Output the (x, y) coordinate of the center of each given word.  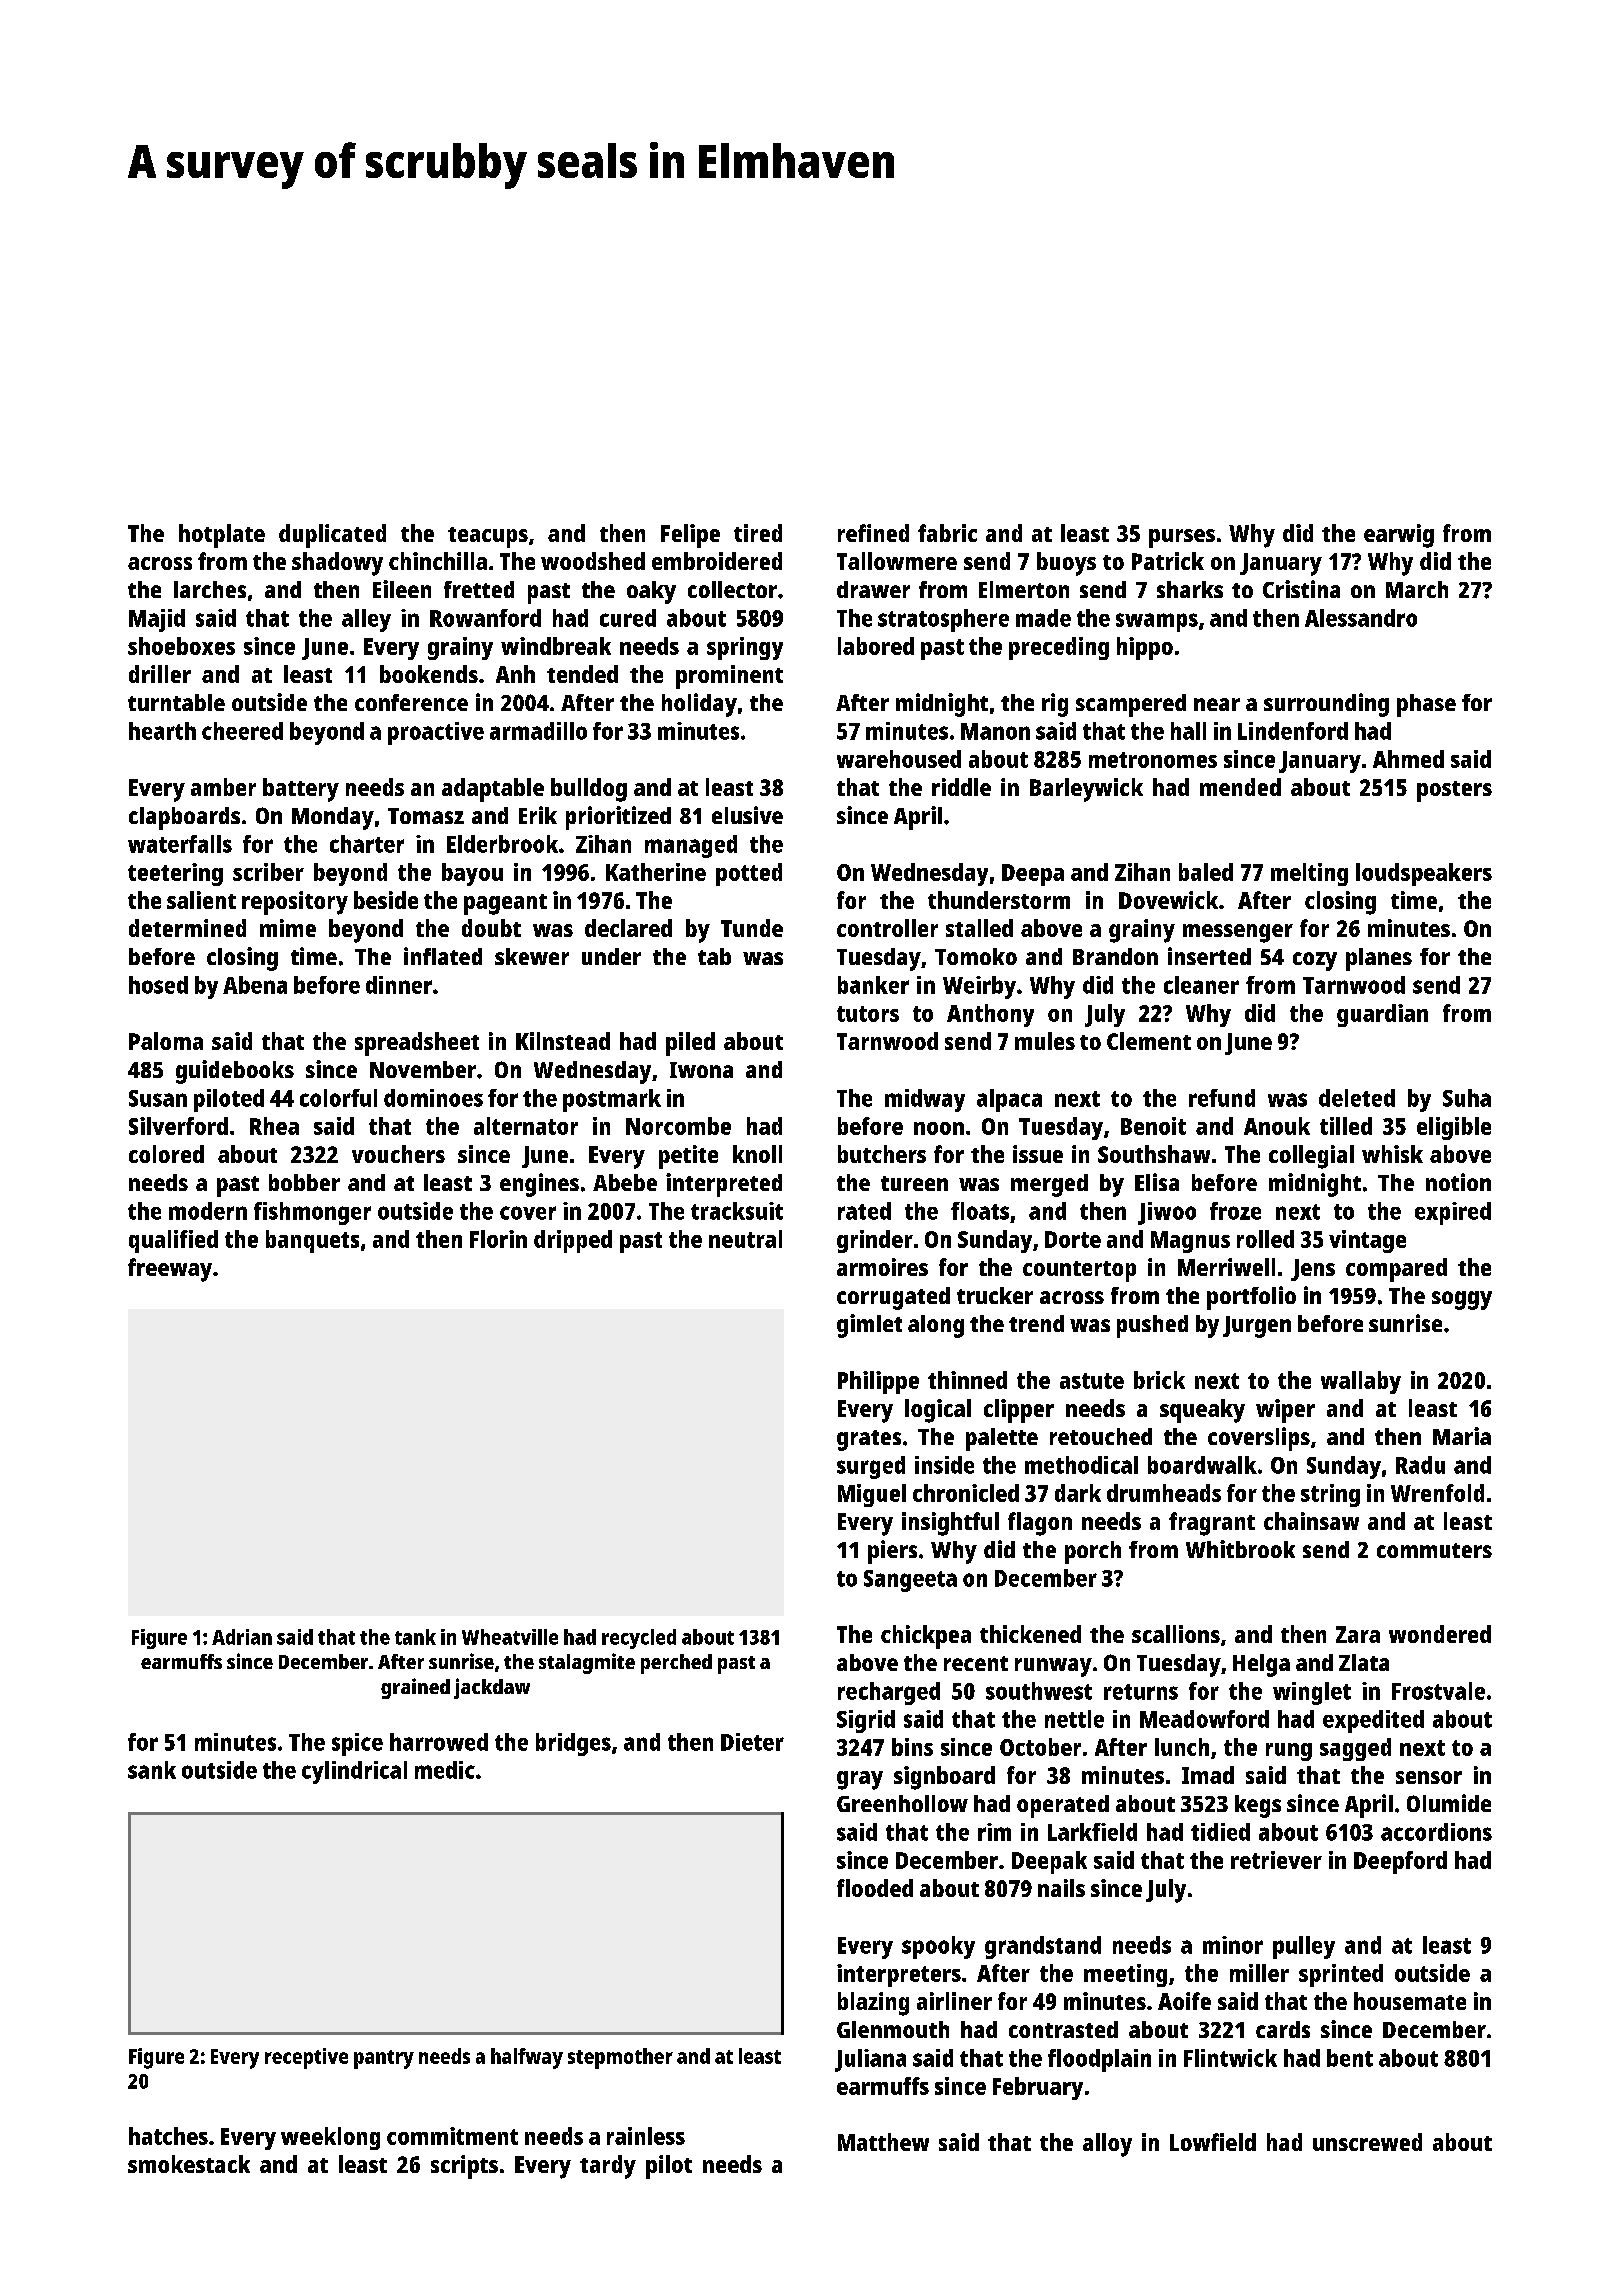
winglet (1312, 1693)
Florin (498, 1239)
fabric (947, 533)
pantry (384, 2059)
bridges (573, 1744)
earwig (1399, 536)
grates (869, 1440)
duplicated (332, 536)
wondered (1440, 1634)
